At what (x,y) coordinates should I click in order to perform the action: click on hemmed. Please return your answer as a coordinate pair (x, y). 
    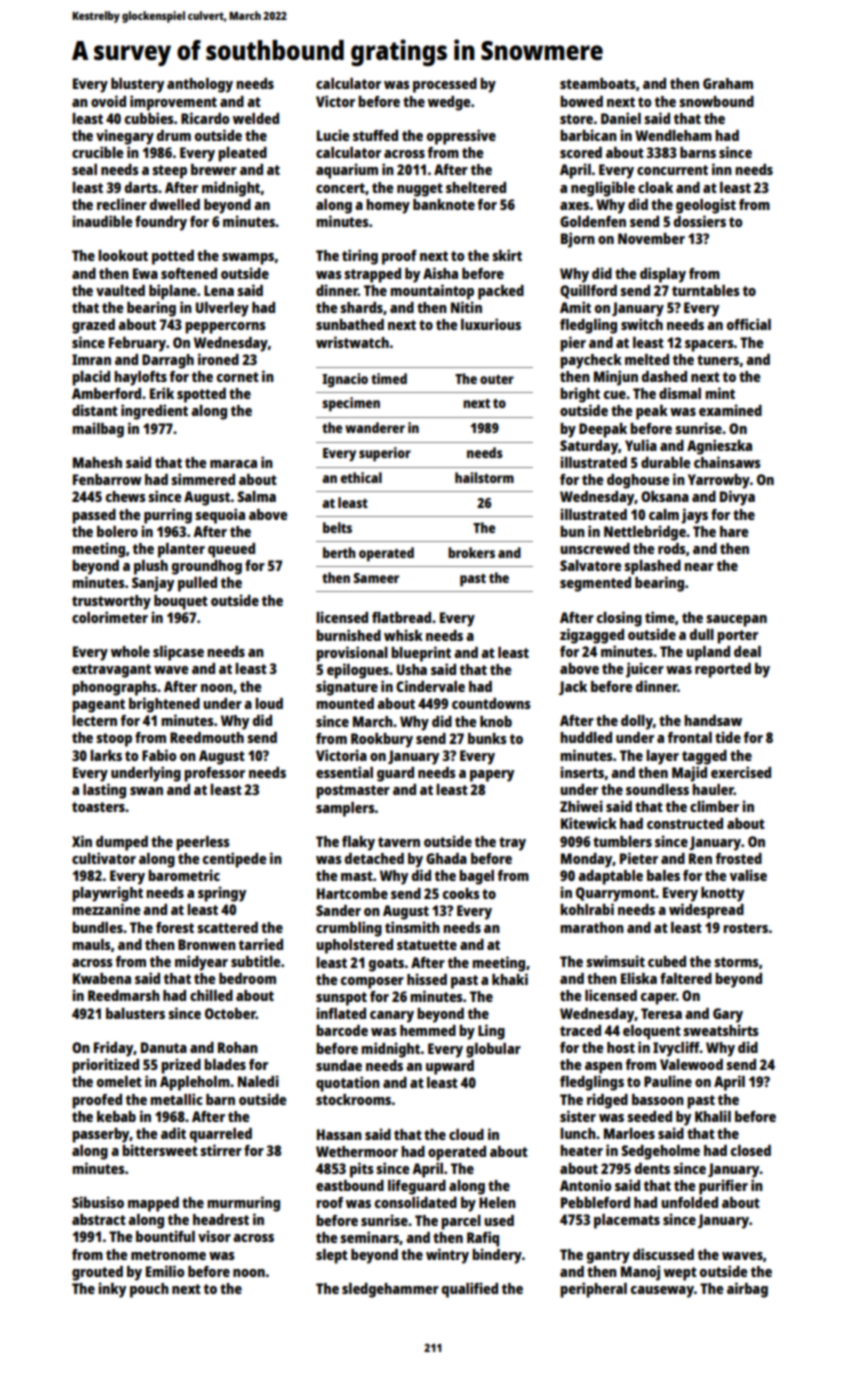
    Looking at the image, I should click on (428, 1030).
